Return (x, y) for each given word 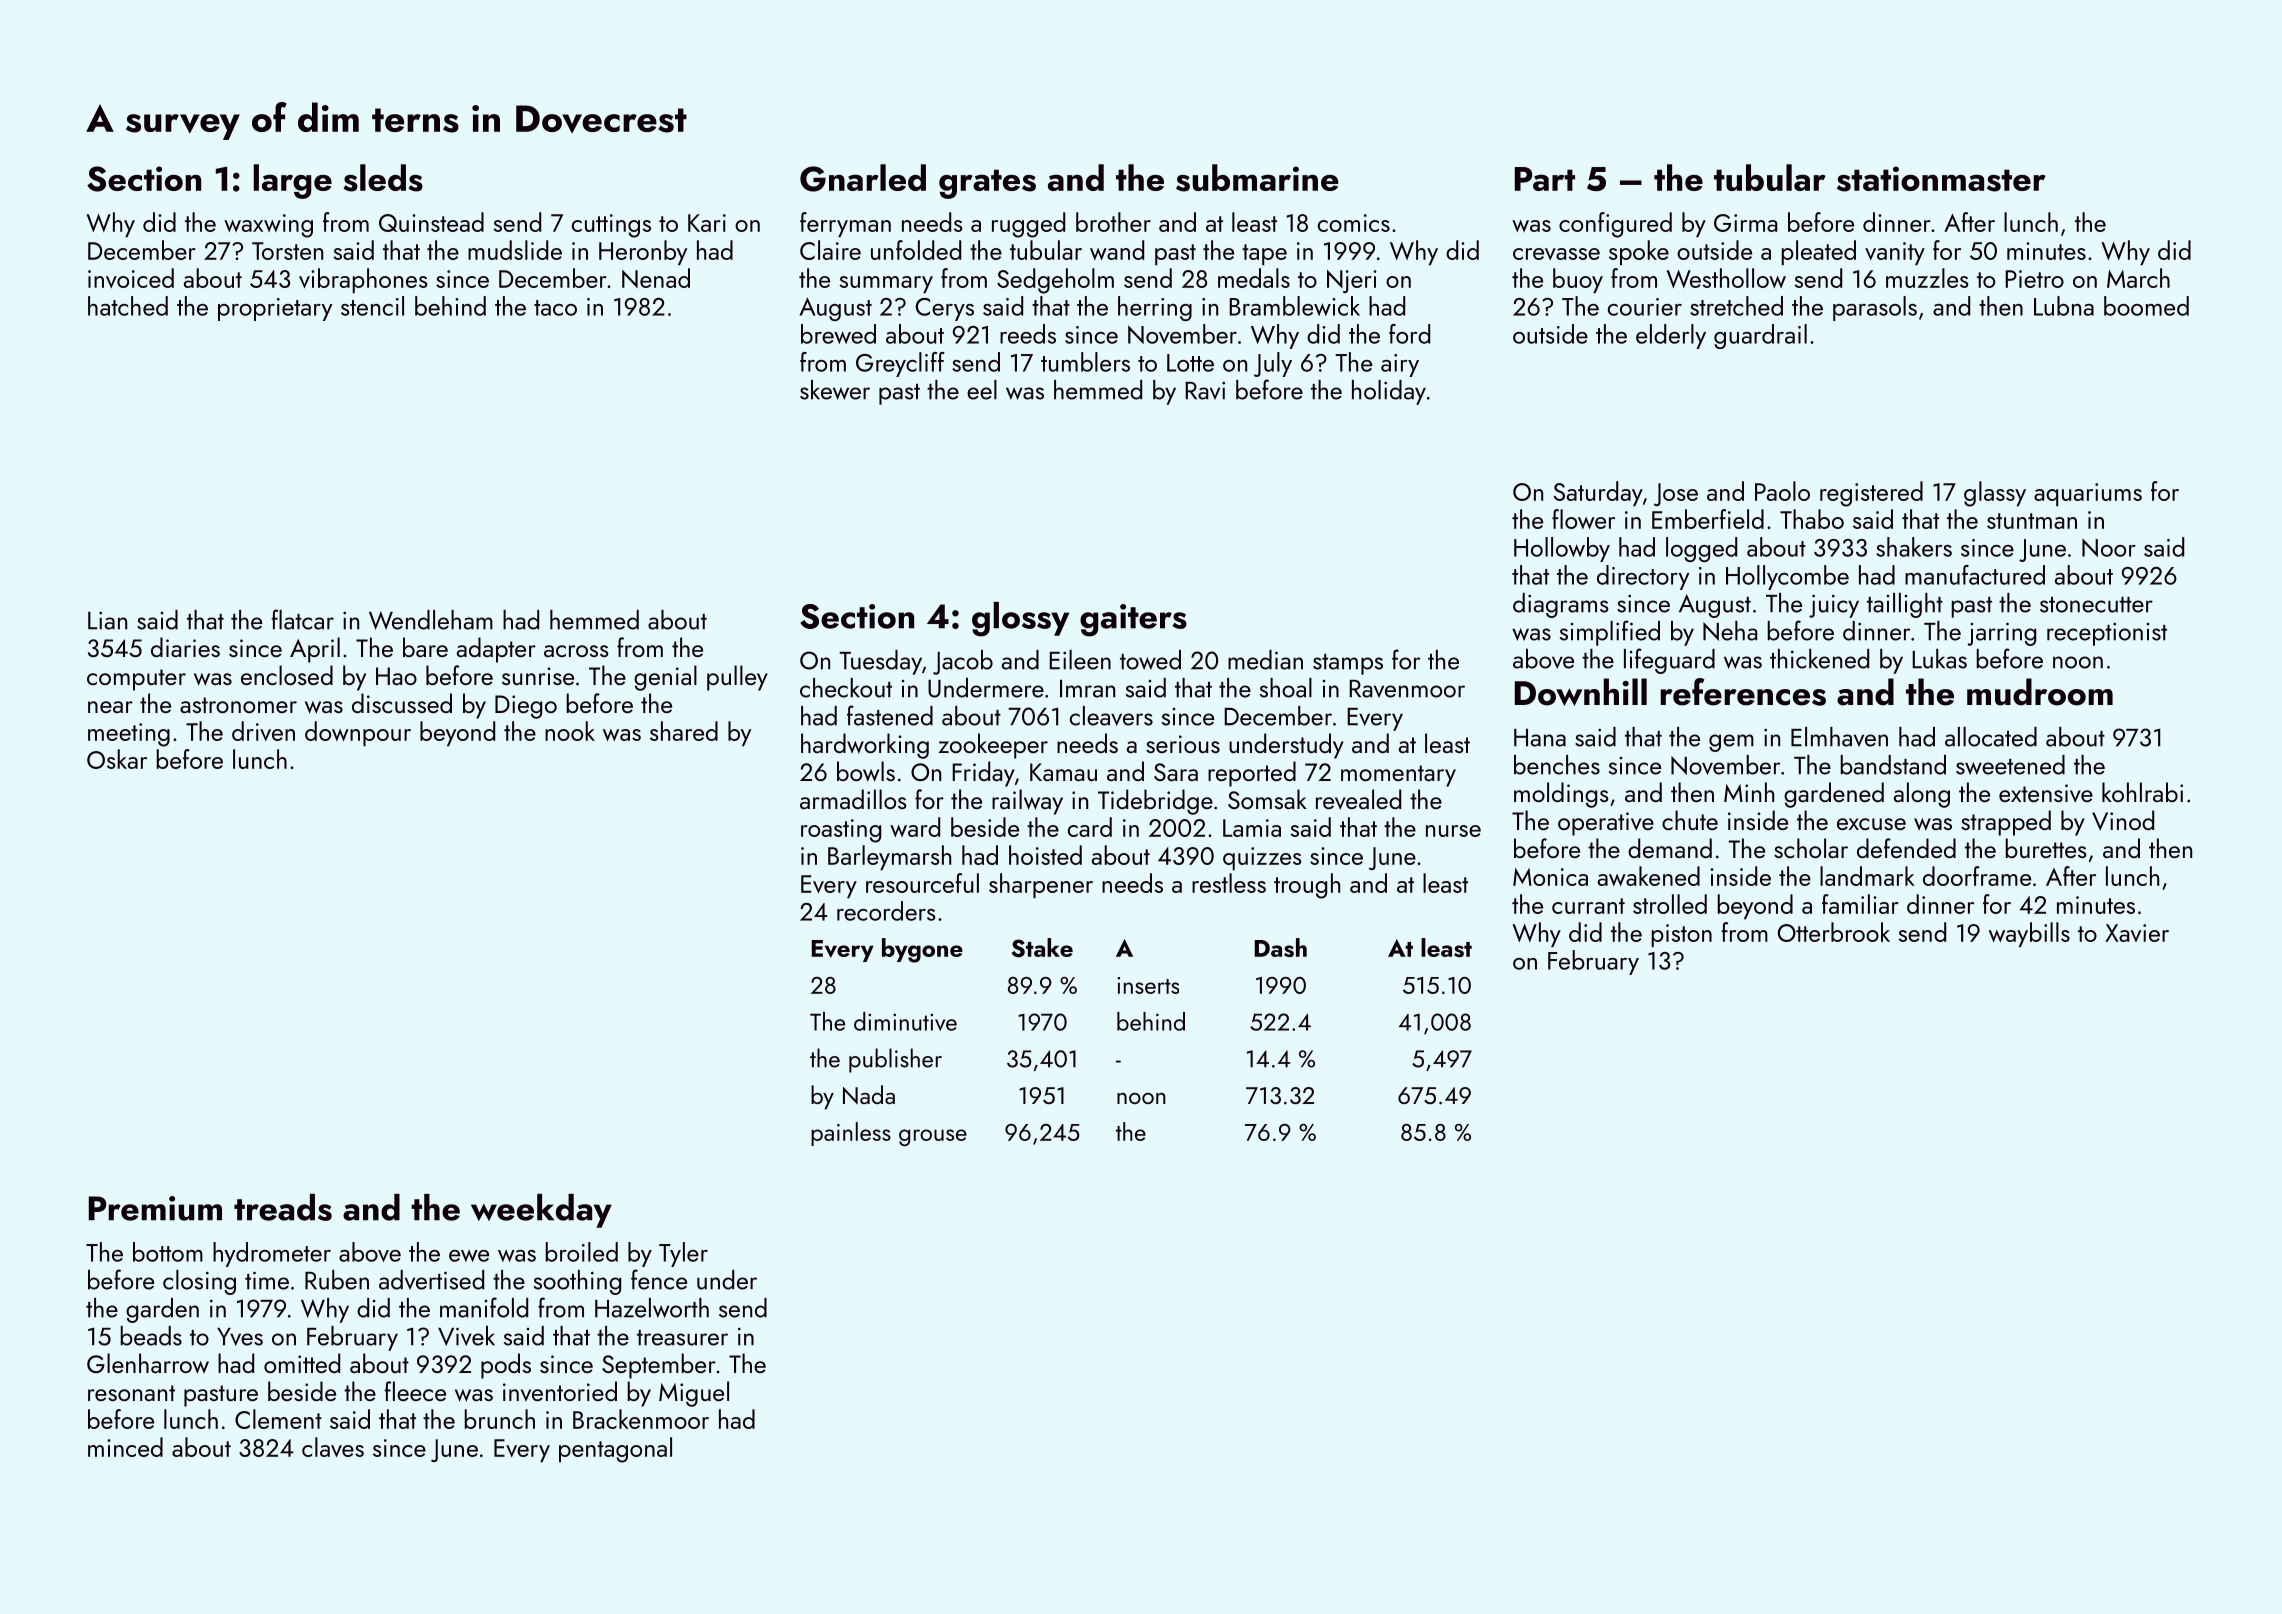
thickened (1819, 659)
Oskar (117, 759)
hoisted (1045, 855)
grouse (933, 1137)
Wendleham (431, 620)
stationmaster (1941, 179)
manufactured (1975, 575)
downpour (358, 733)
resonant (131, 1393)
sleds (383, 178)
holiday (1389, 392)
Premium (155, 1208)
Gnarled (863, 178)
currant (1588, 906)
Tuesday (880, 662)
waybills (2029, 934)
